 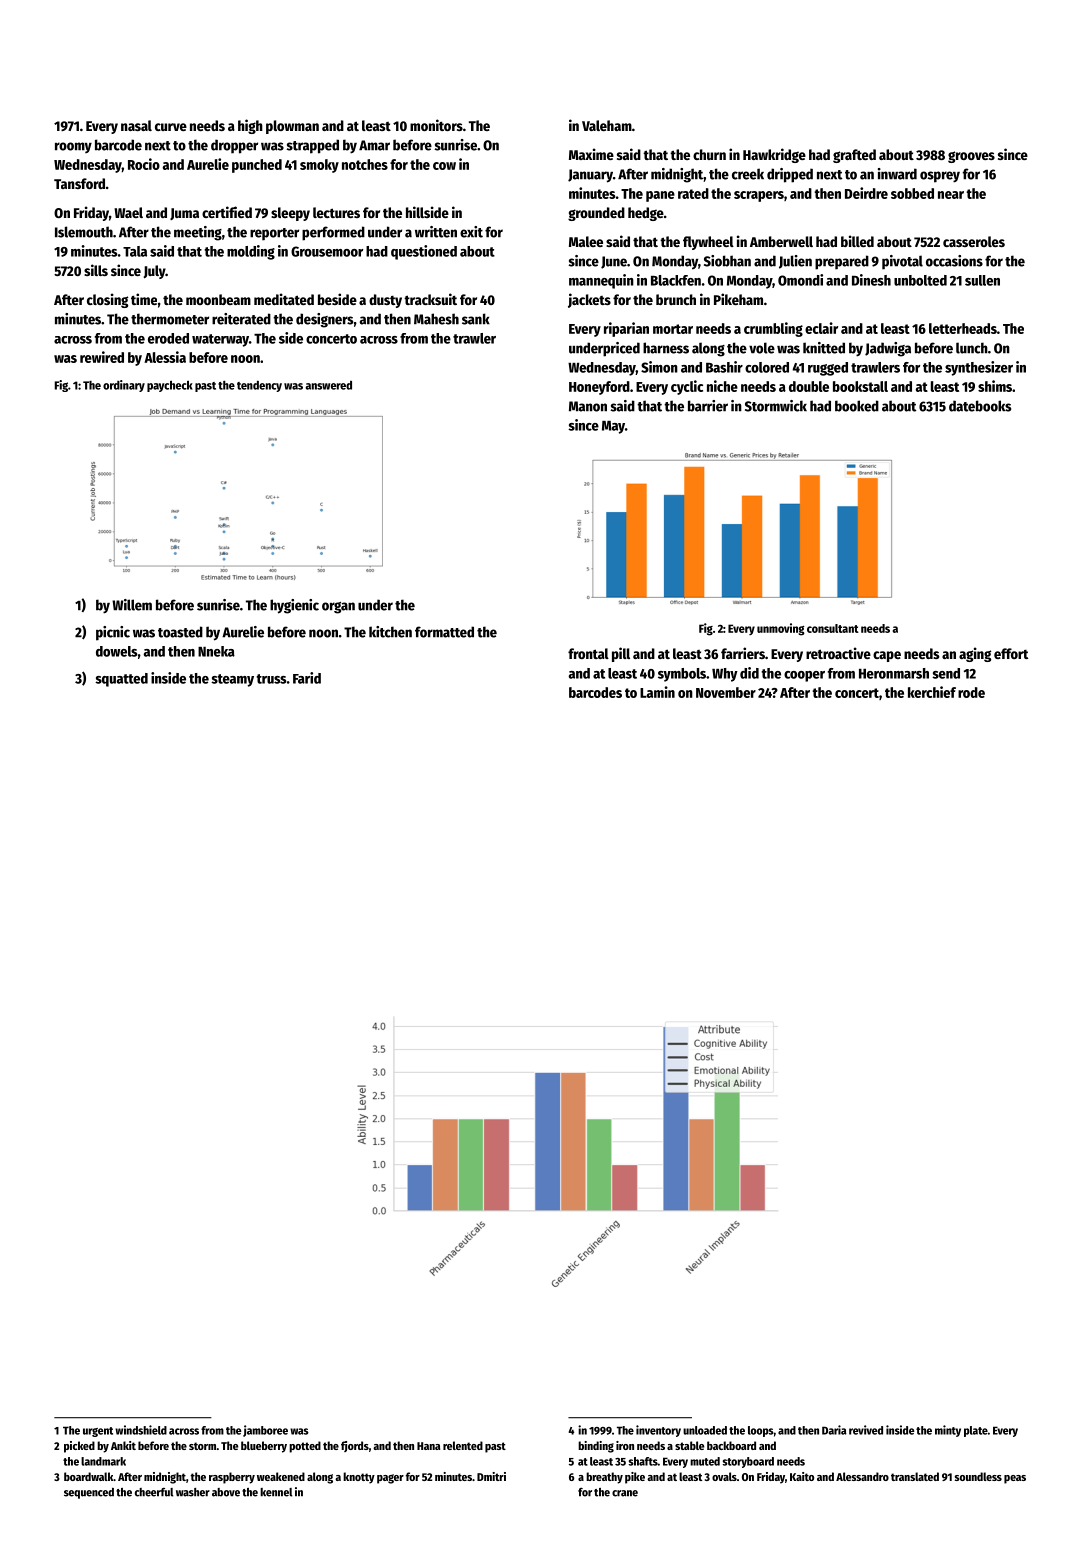 I want to click on kennel, so click(x=276, y=1492).
